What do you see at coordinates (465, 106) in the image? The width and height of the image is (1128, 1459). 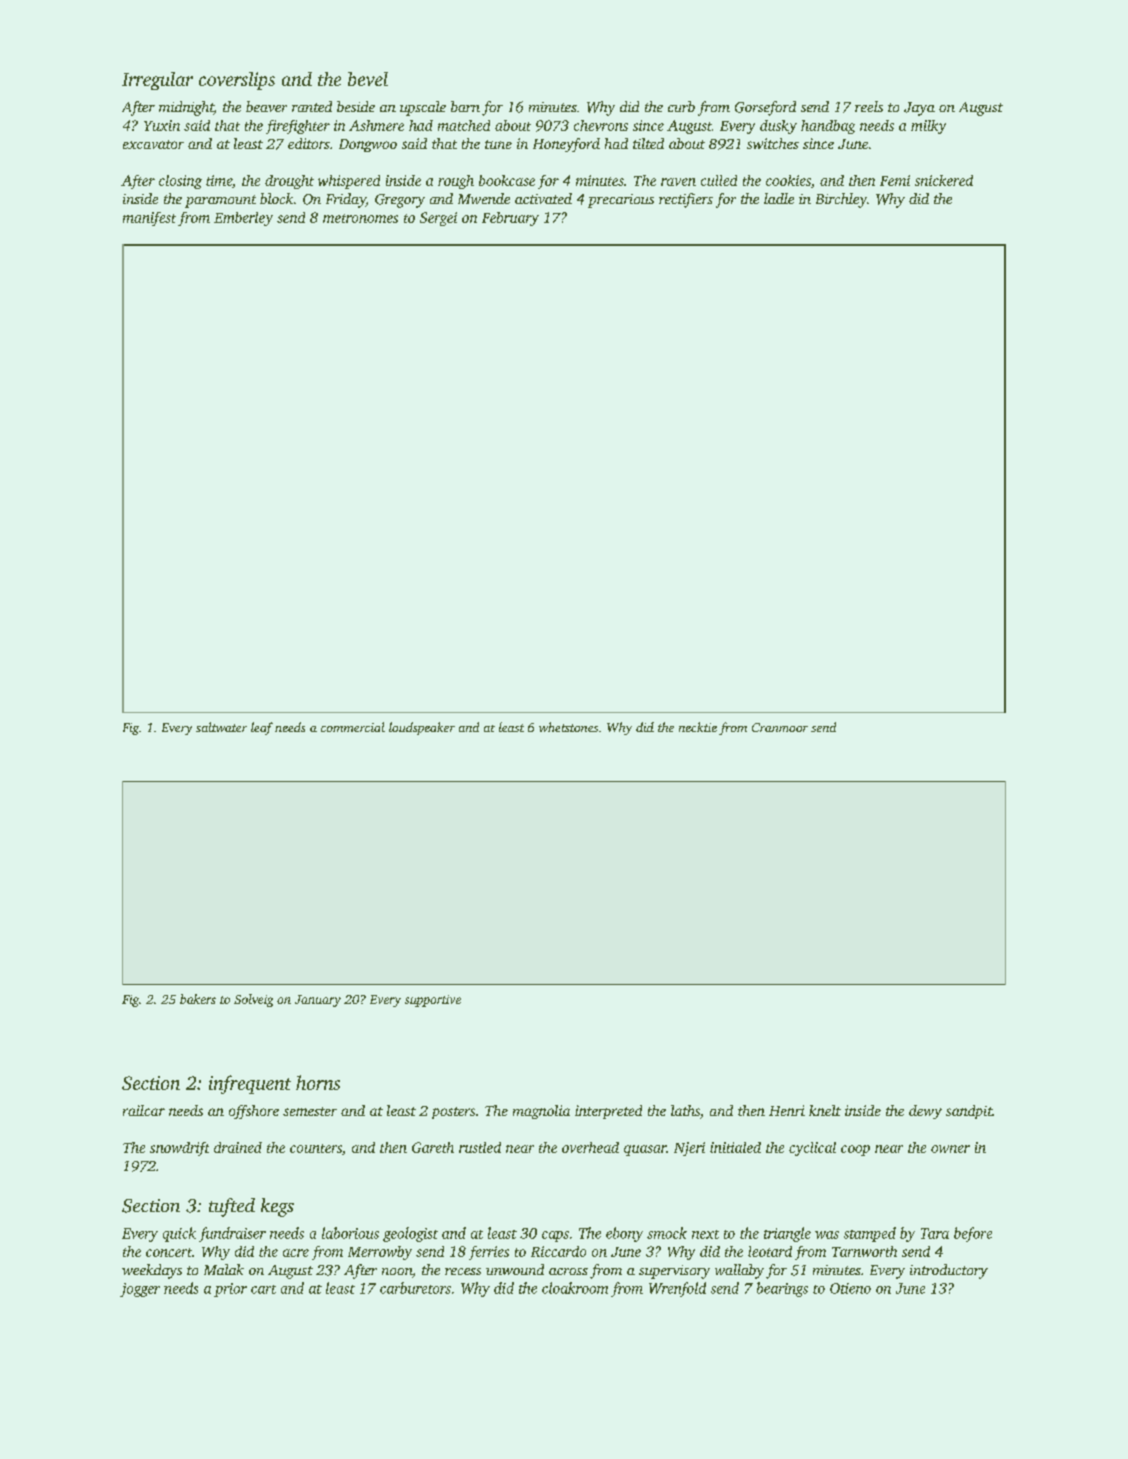 I see `barn` at bounding box center [465, 106].
